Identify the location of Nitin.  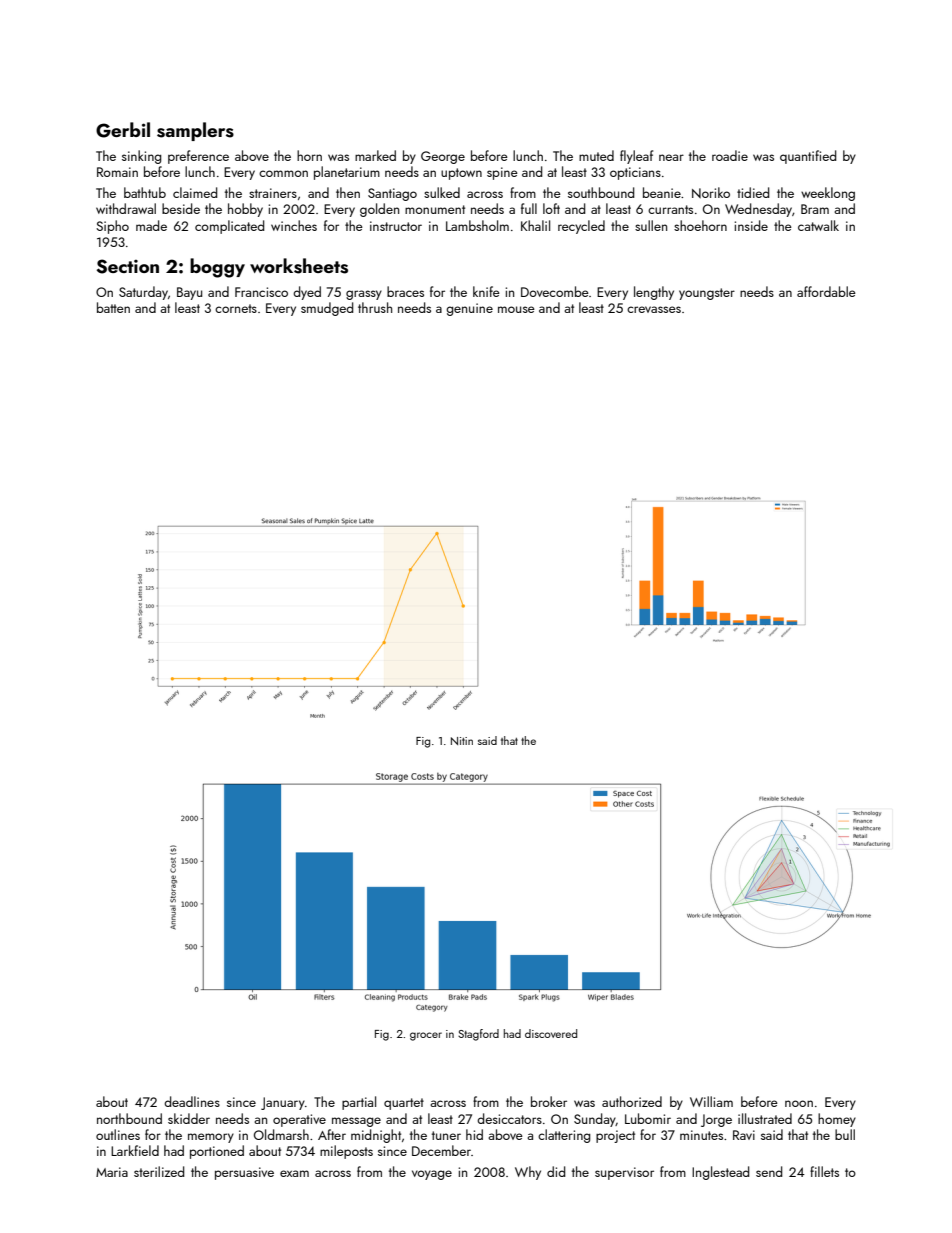
(462, 741).
